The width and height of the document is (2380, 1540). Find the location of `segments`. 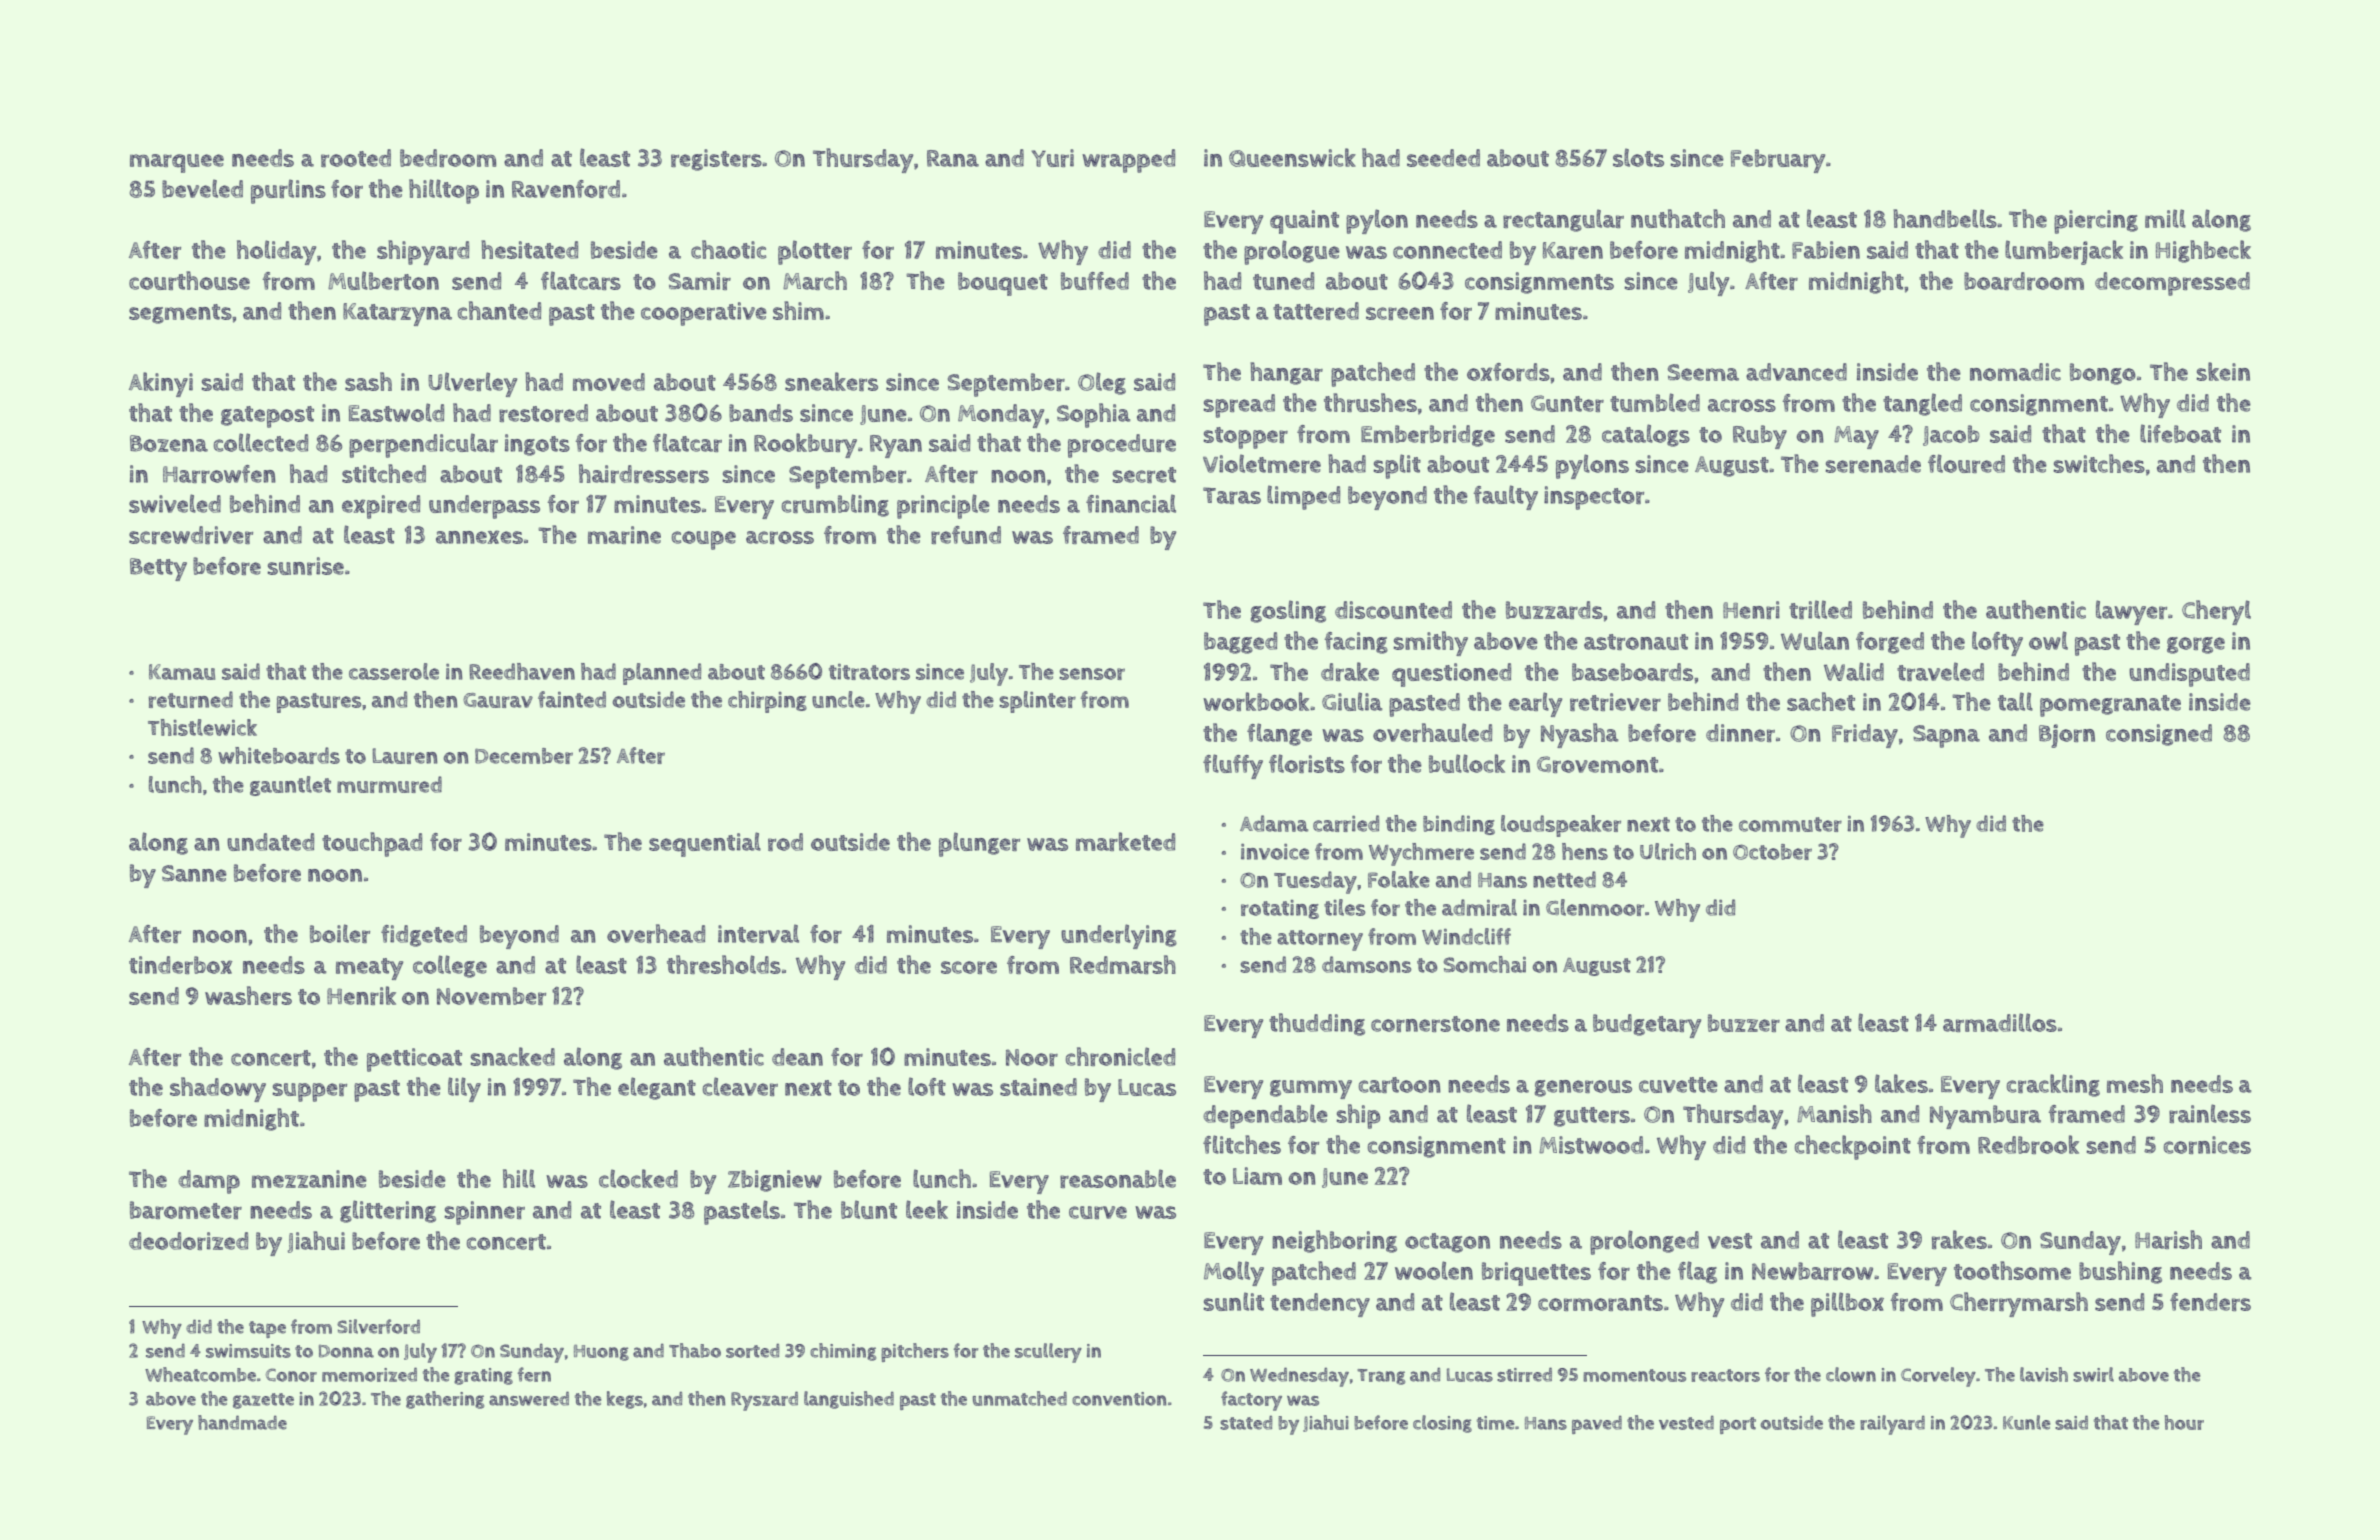

segments is located at coordinates (180, 314).
